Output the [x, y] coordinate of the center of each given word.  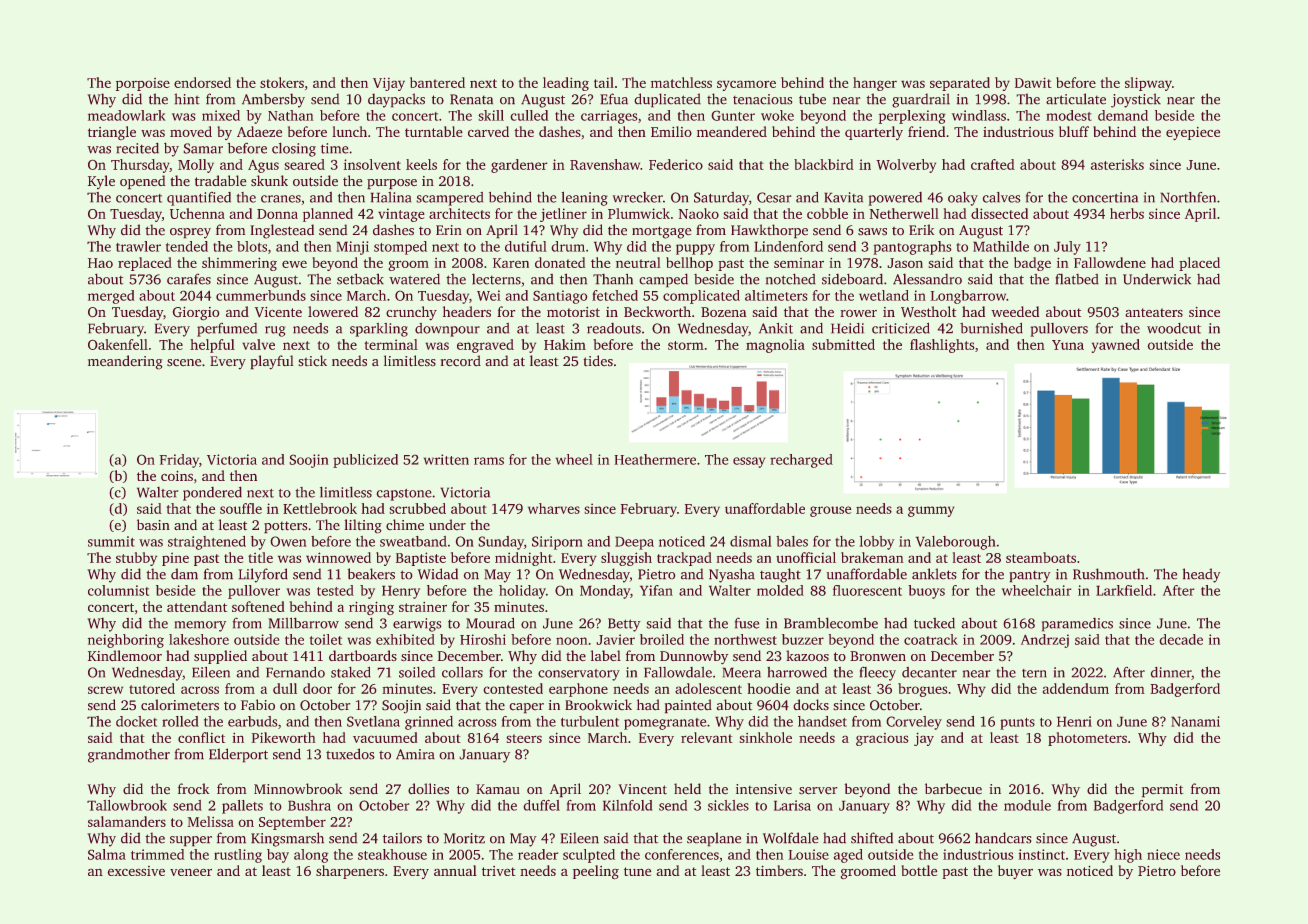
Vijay [389, 84]
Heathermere [655, 459]
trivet [499, 871]
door [317, 688]
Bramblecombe [831, 623]
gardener [519, 166]
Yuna [1068, 345]
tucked [934, 623]
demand [1123, 115]
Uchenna [197, 213]
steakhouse [392, 854]
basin [153, 524]
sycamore [746, 86]
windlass [979, 115]
